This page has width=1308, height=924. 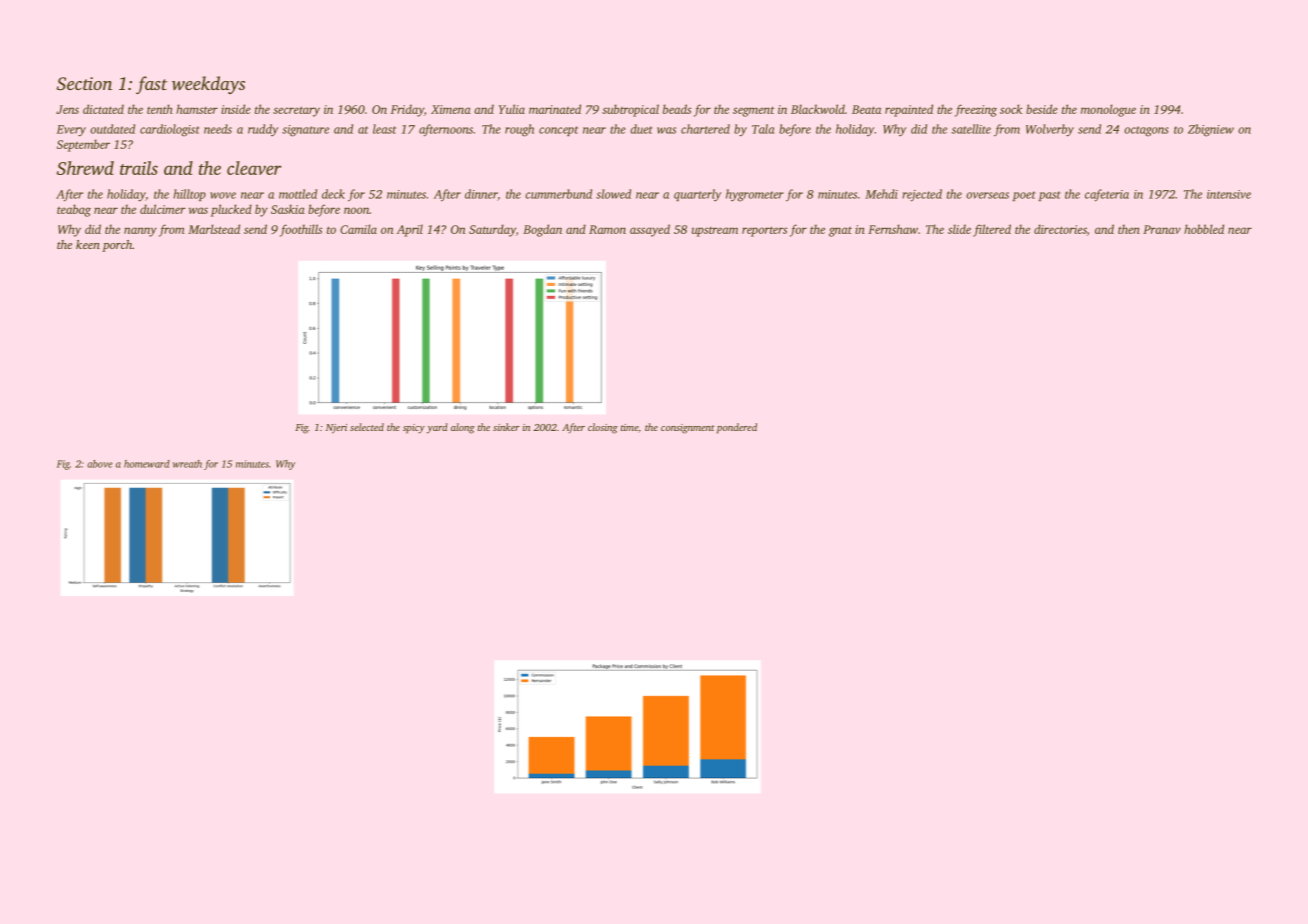 I want to click on Blackwold, so click(x=818, y=109).
